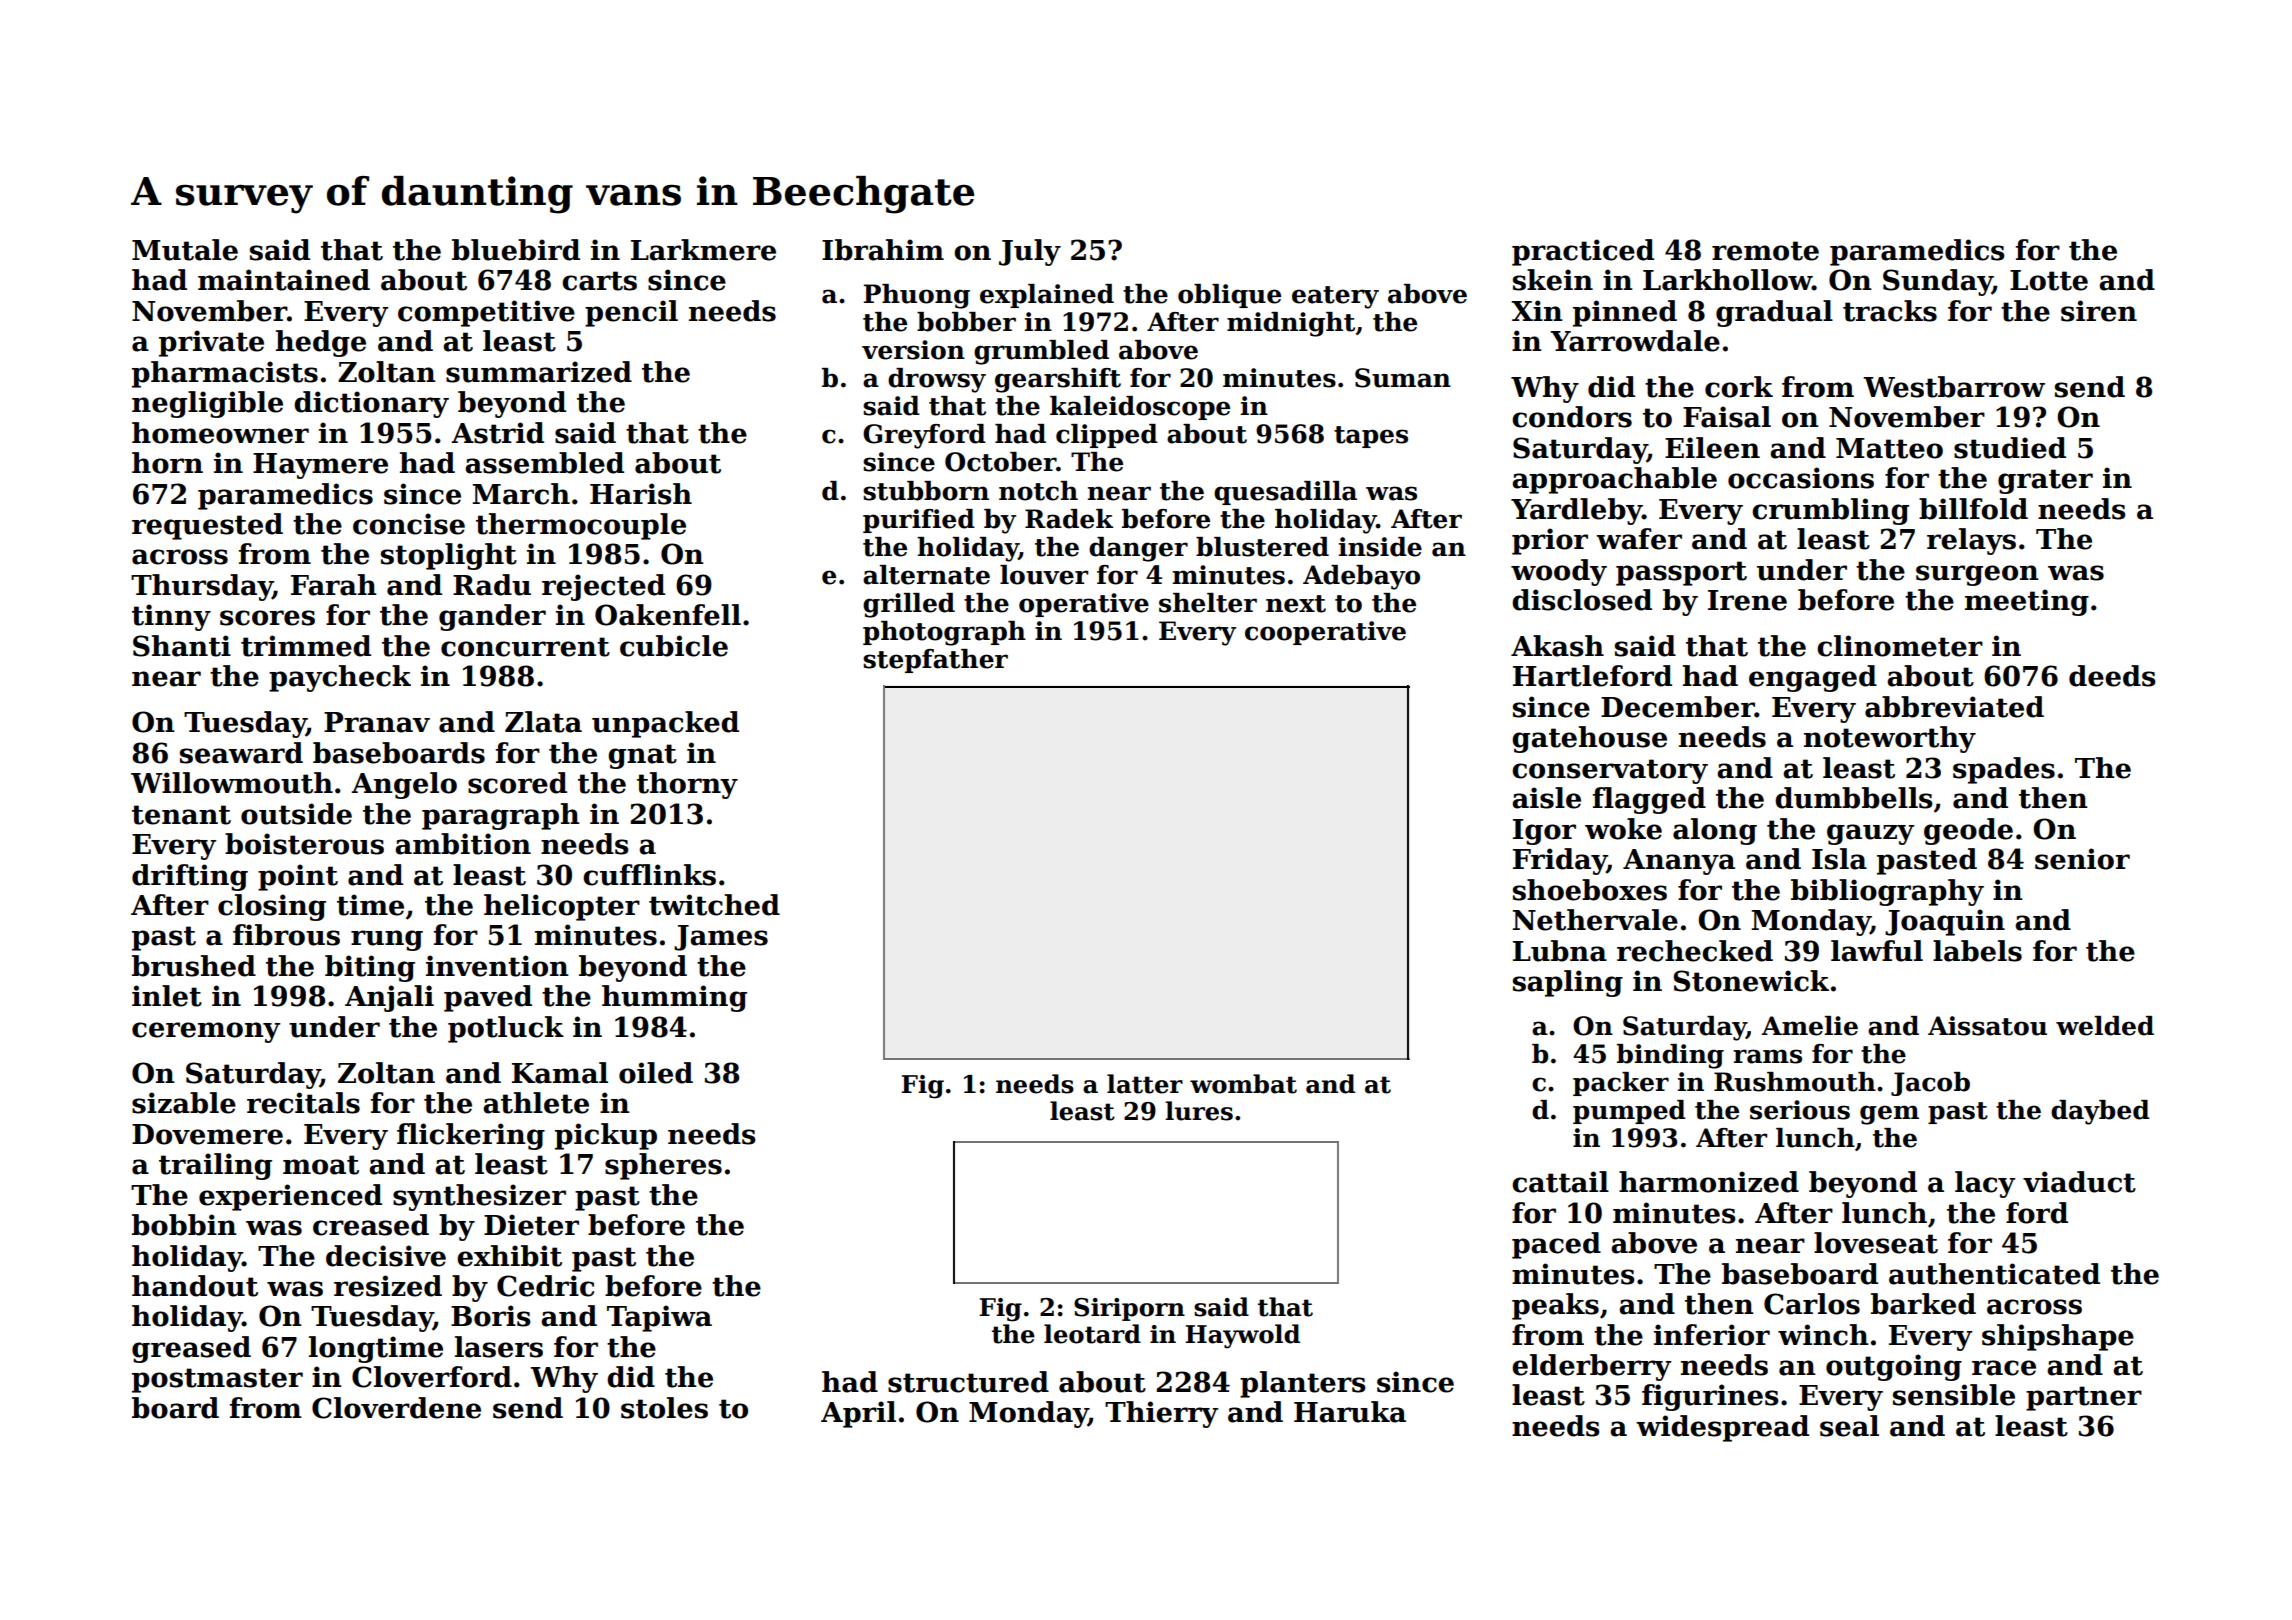 The height and width of the screenshot is (1620, 2292). What do you see at coordinates (2099, 311) in the screenshot?
I see `siren` at bounding box center [2099, 311].
